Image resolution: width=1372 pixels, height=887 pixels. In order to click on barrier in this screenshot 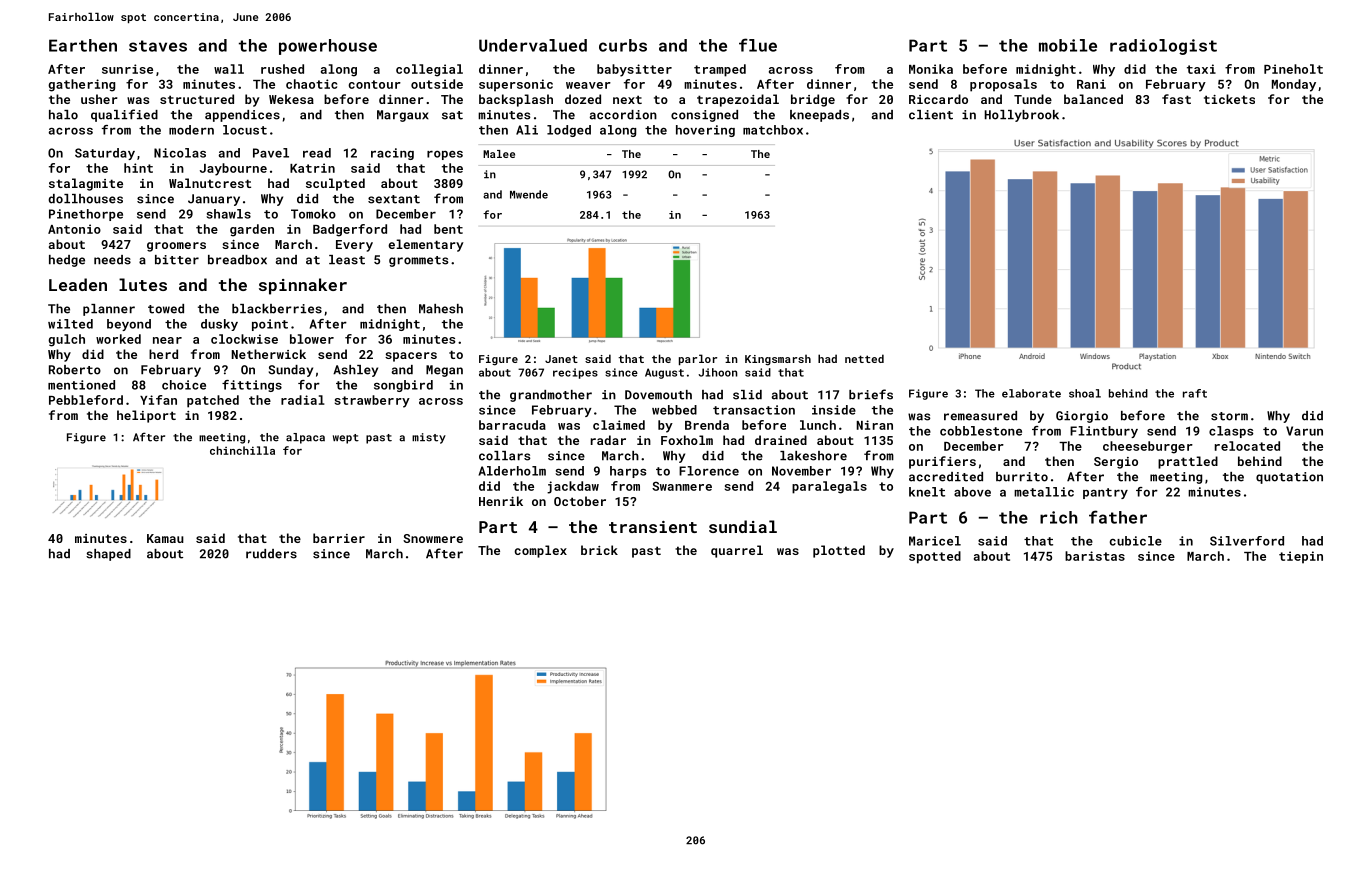, I will do `click(339, 538)`.
